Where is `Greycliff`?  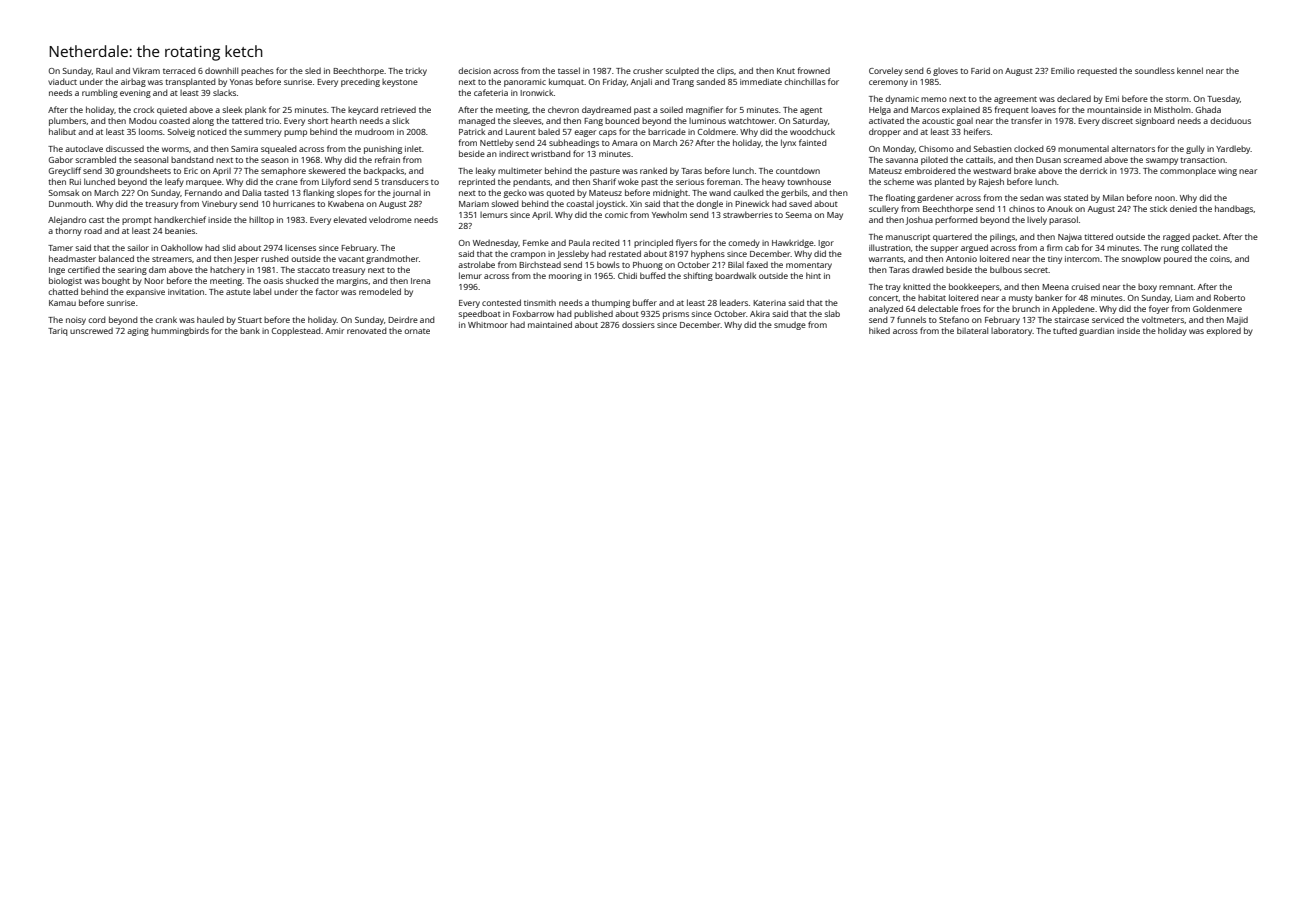 Greycliff is located at coordinates (65, 171).
